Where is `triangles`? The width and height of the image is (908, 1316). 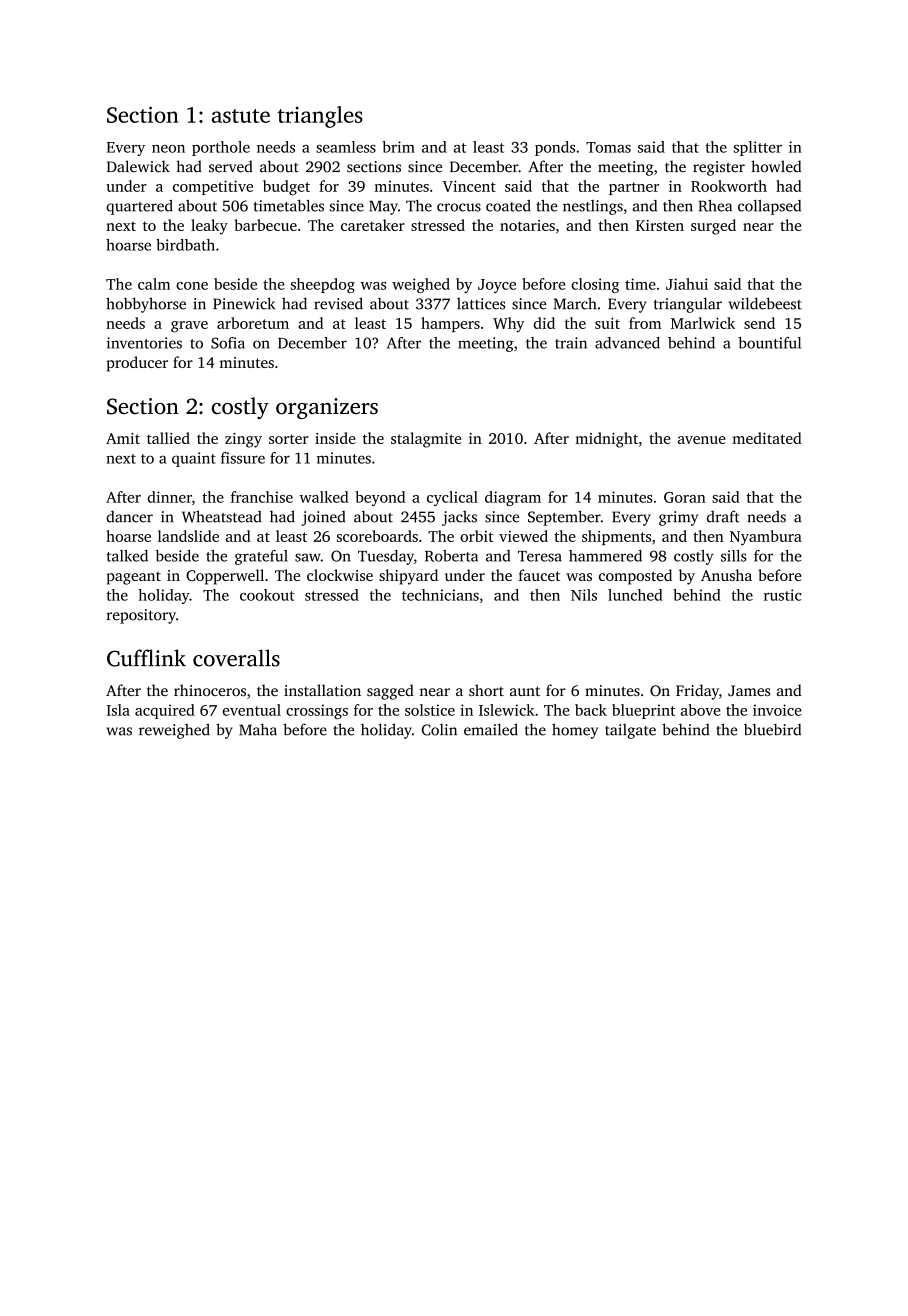 triangles is located at coordinates (320, 117).
